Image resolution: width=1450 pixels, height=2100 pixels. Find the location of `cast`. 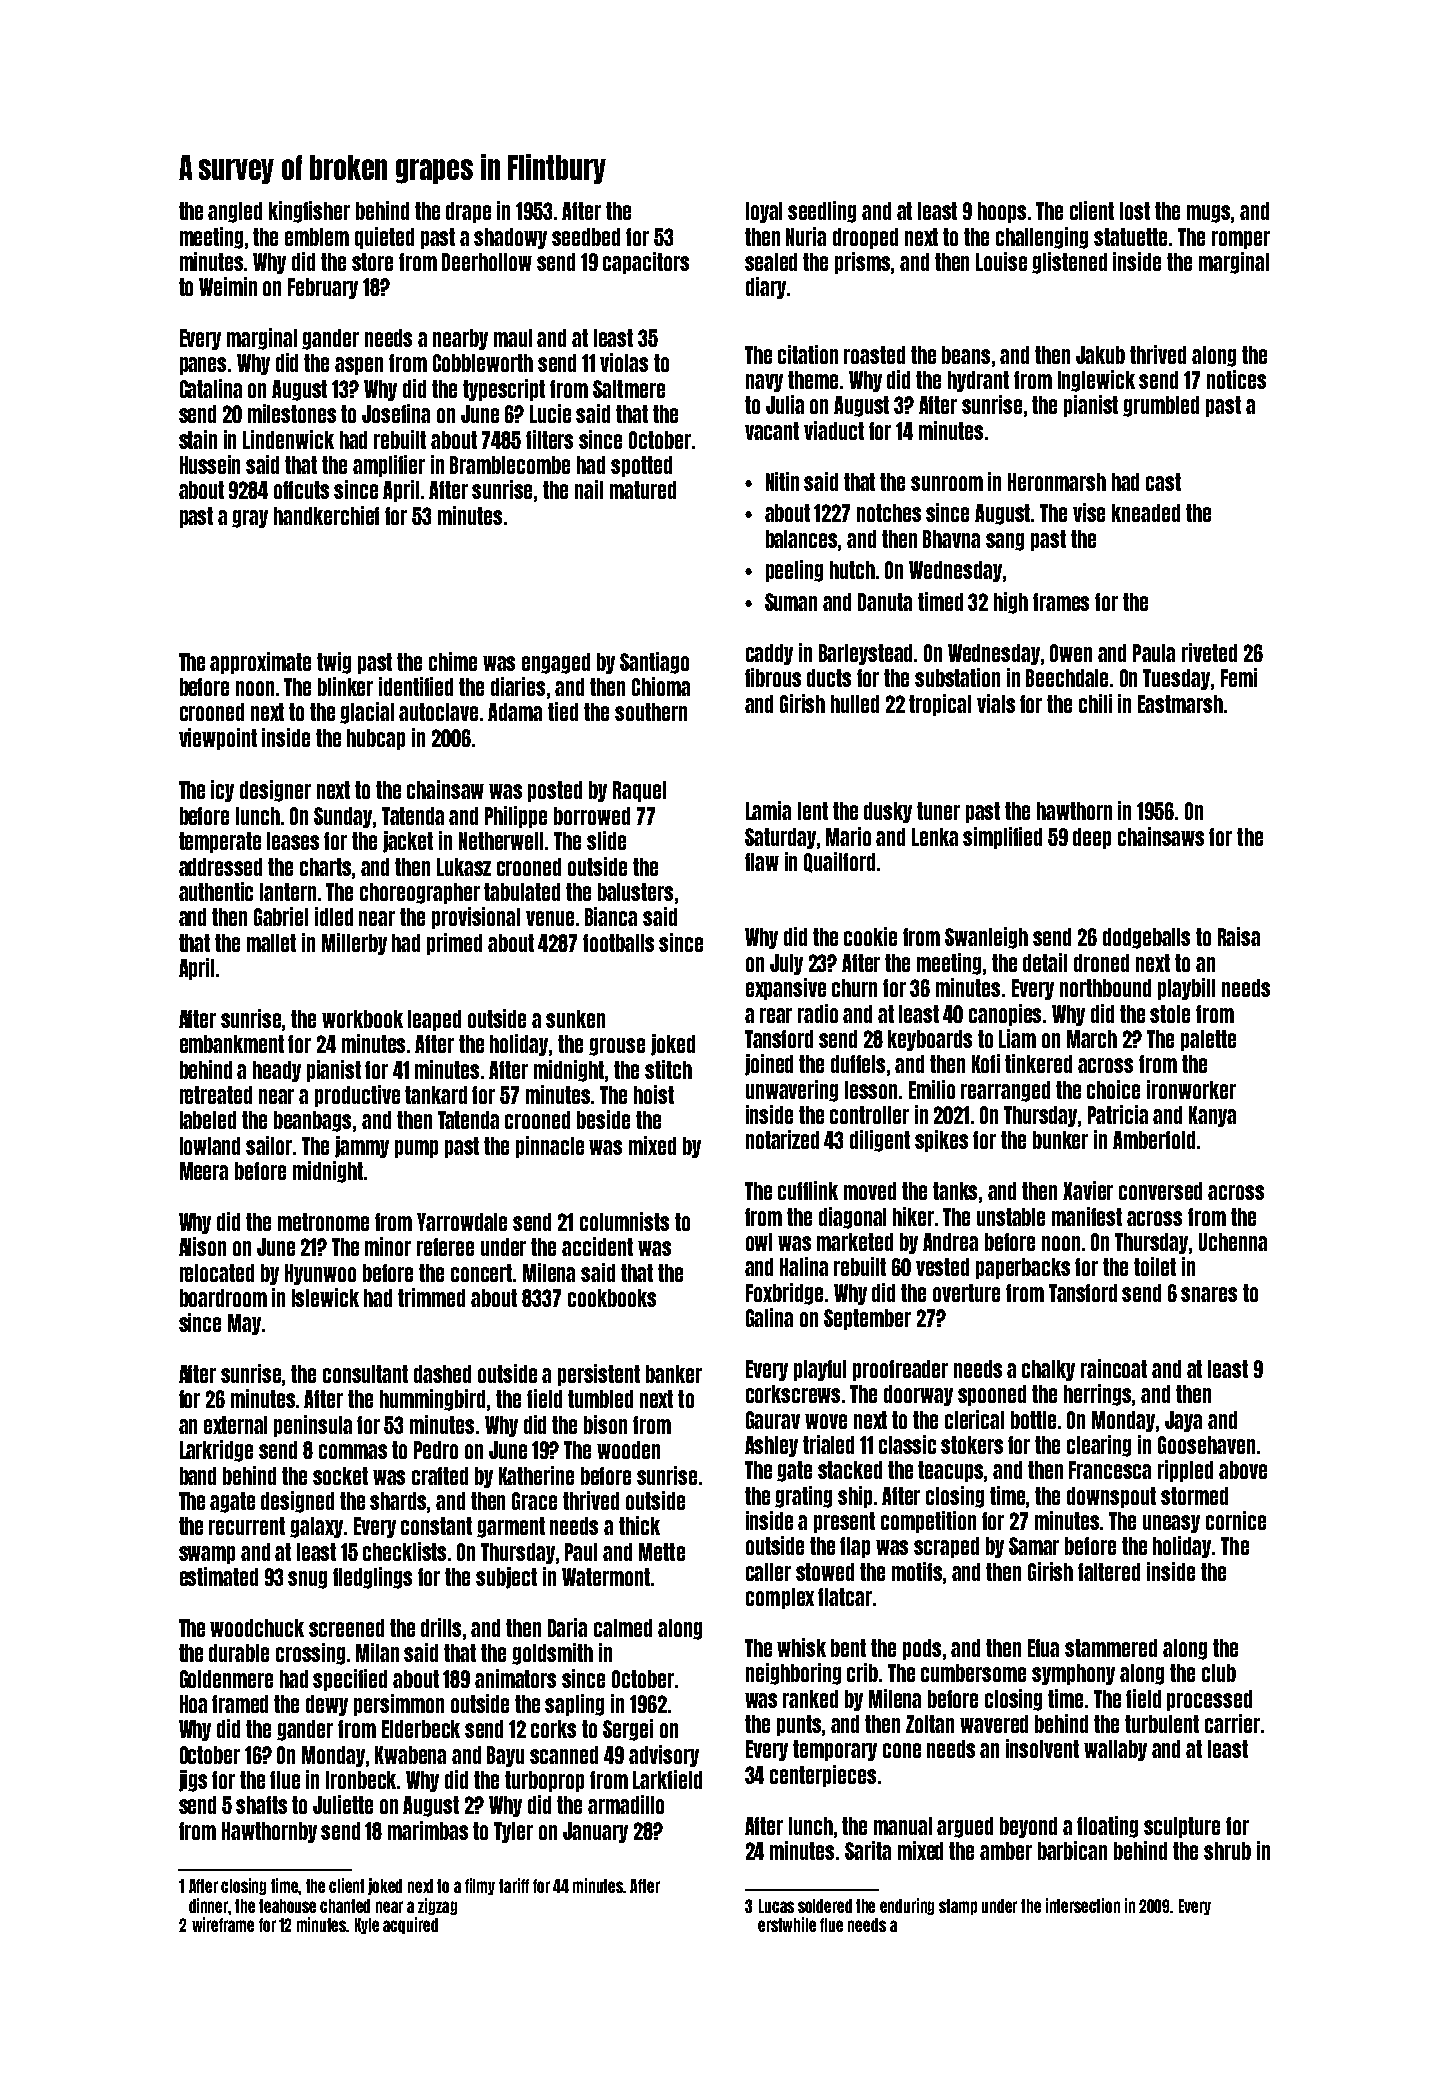

cast is located at coordinates (1163, 482).
